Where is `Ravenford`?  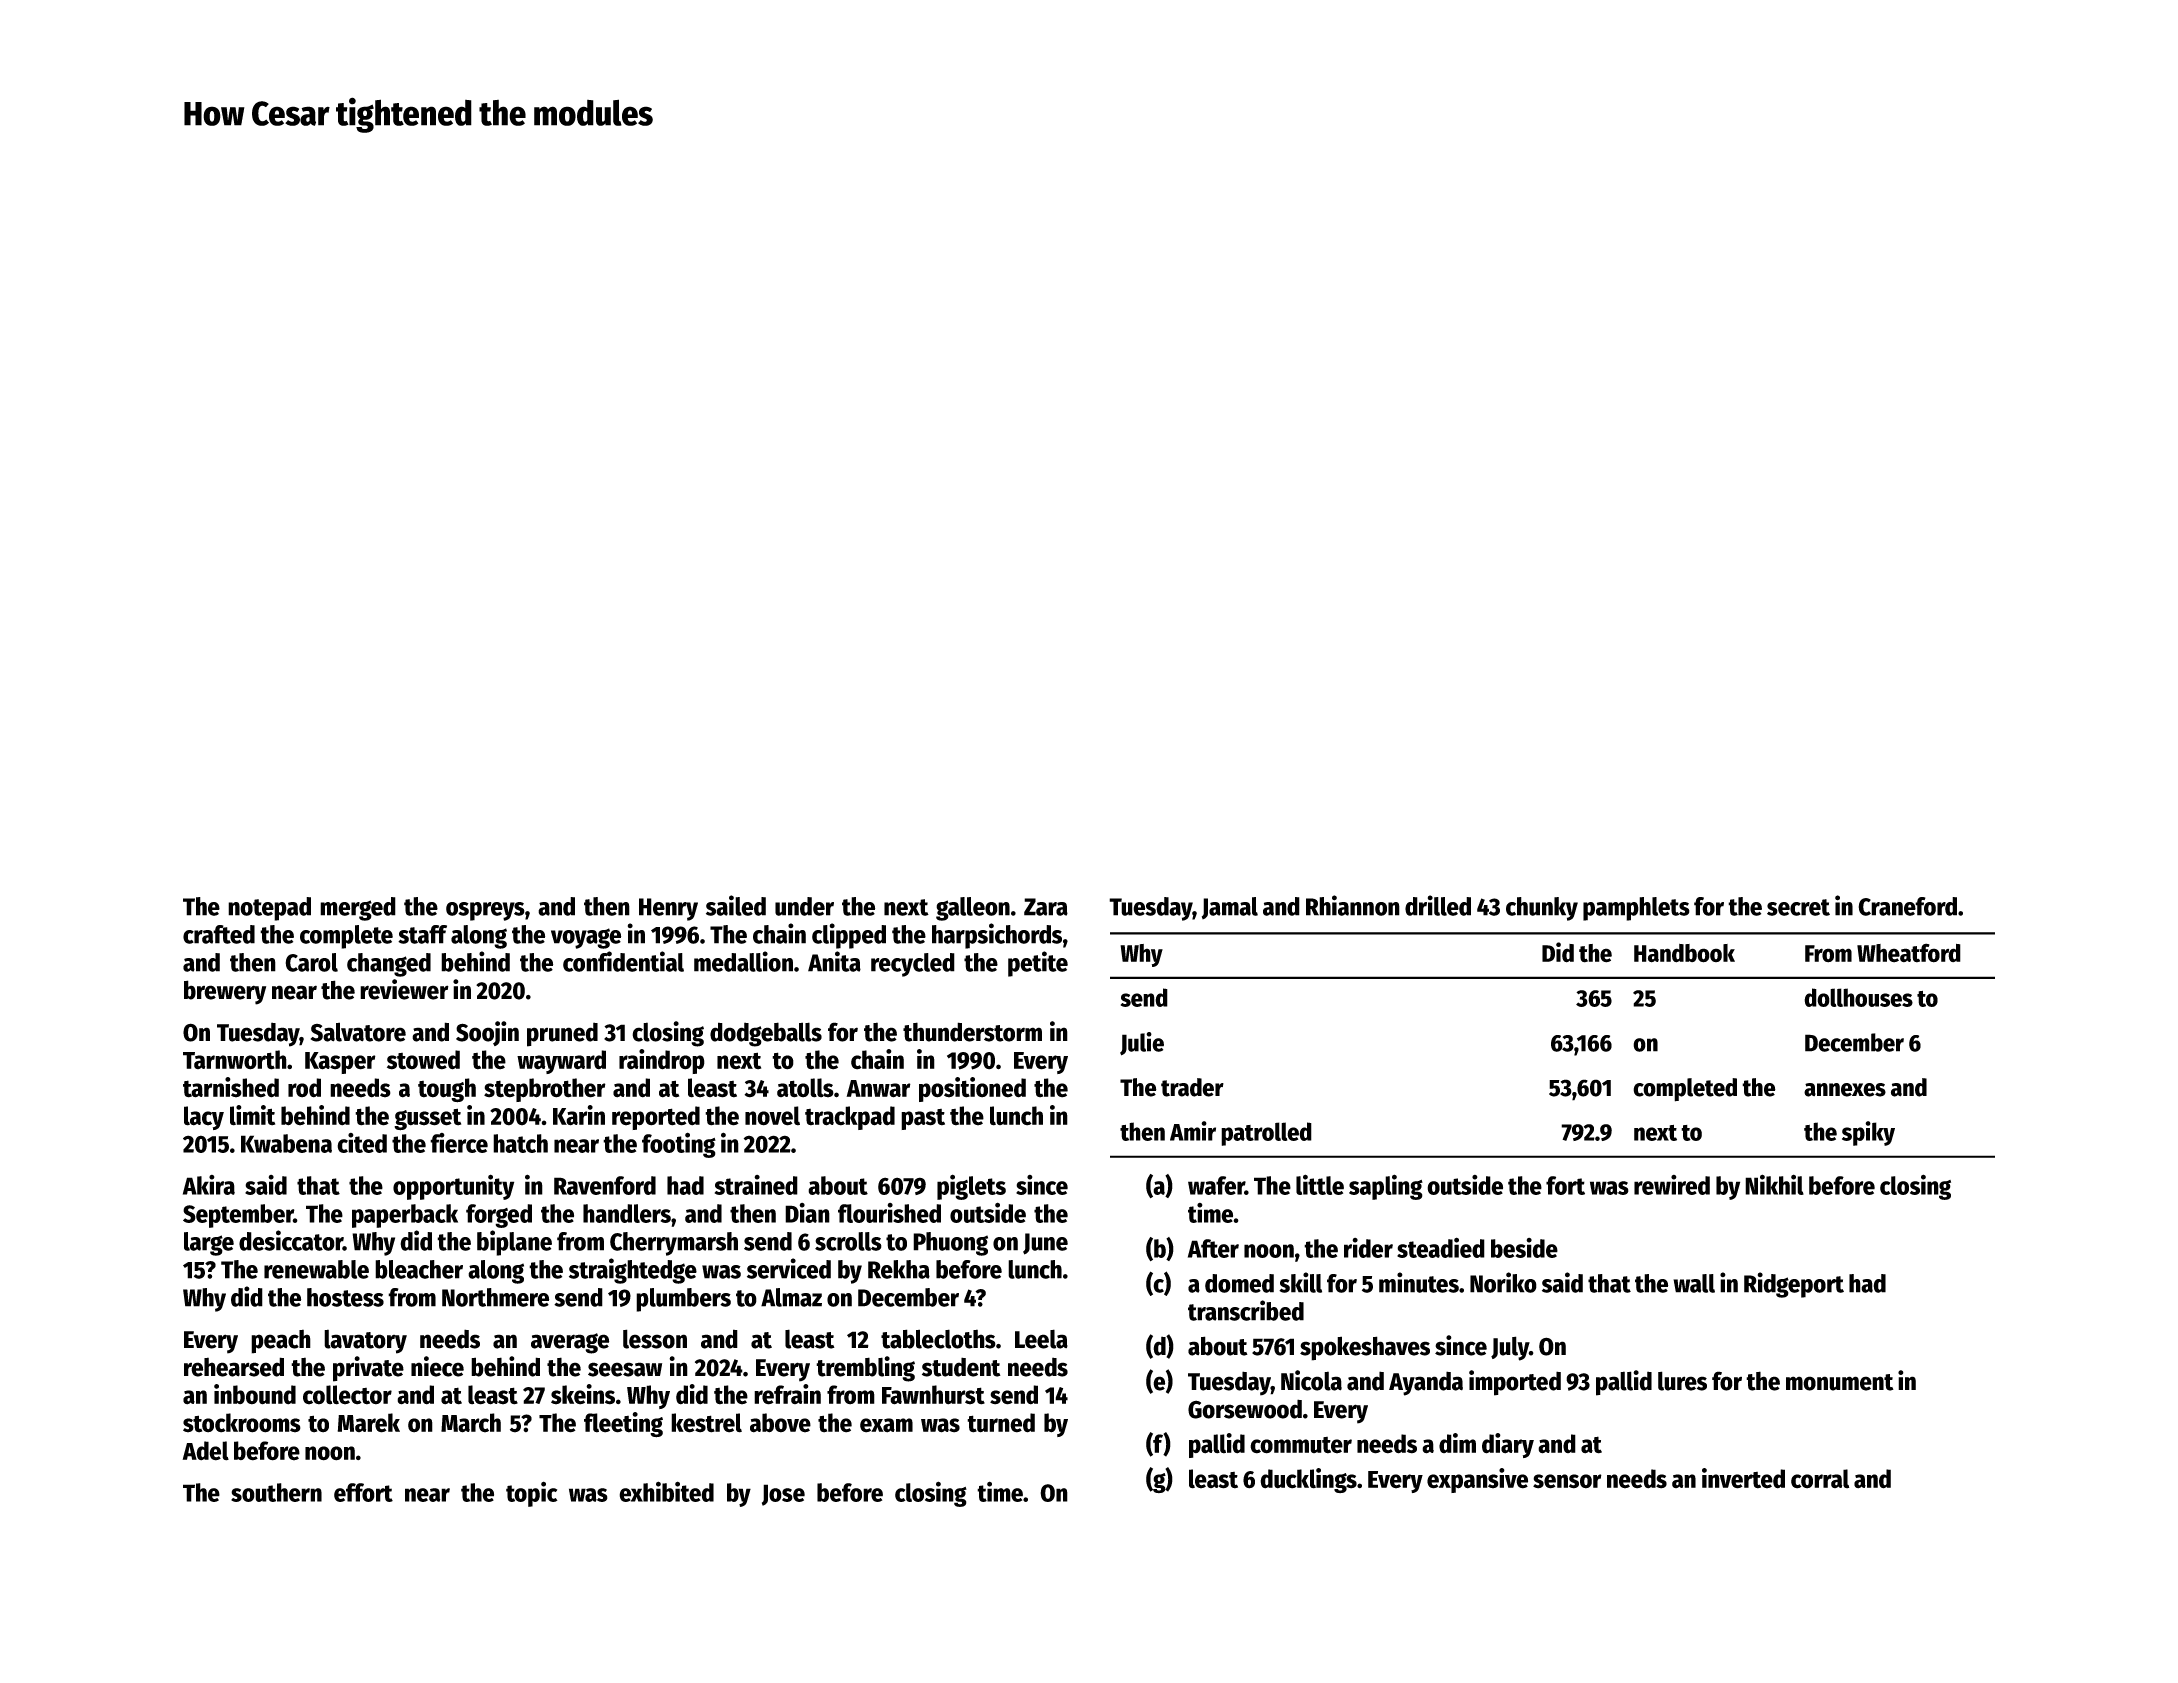 Ravenford is located at coordinates (605, 1185).
